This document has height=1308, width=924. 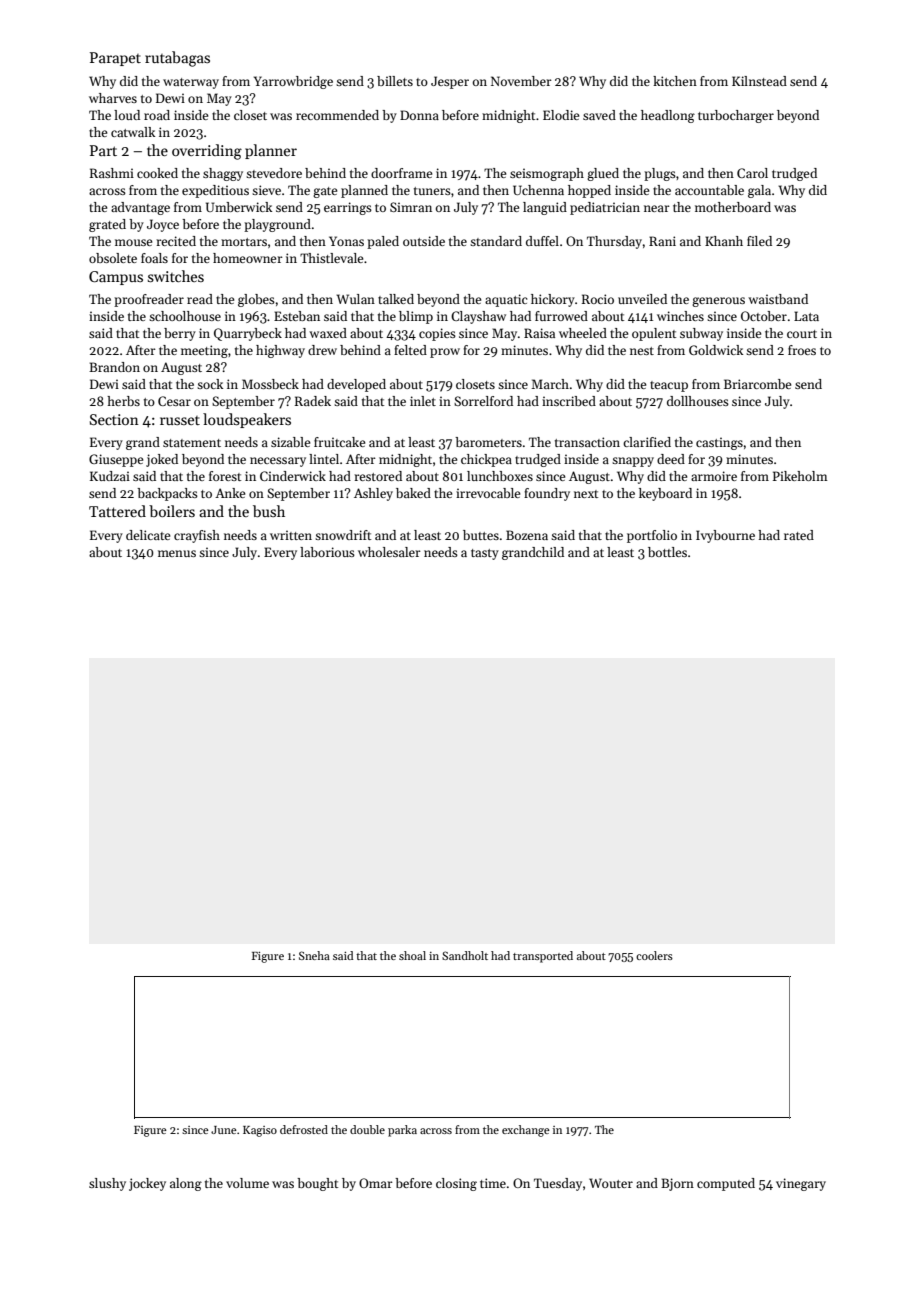 What do you see at coordinates (759, 81) in the document?
I see `Kilnstead` at bounding box center [759, 81].
